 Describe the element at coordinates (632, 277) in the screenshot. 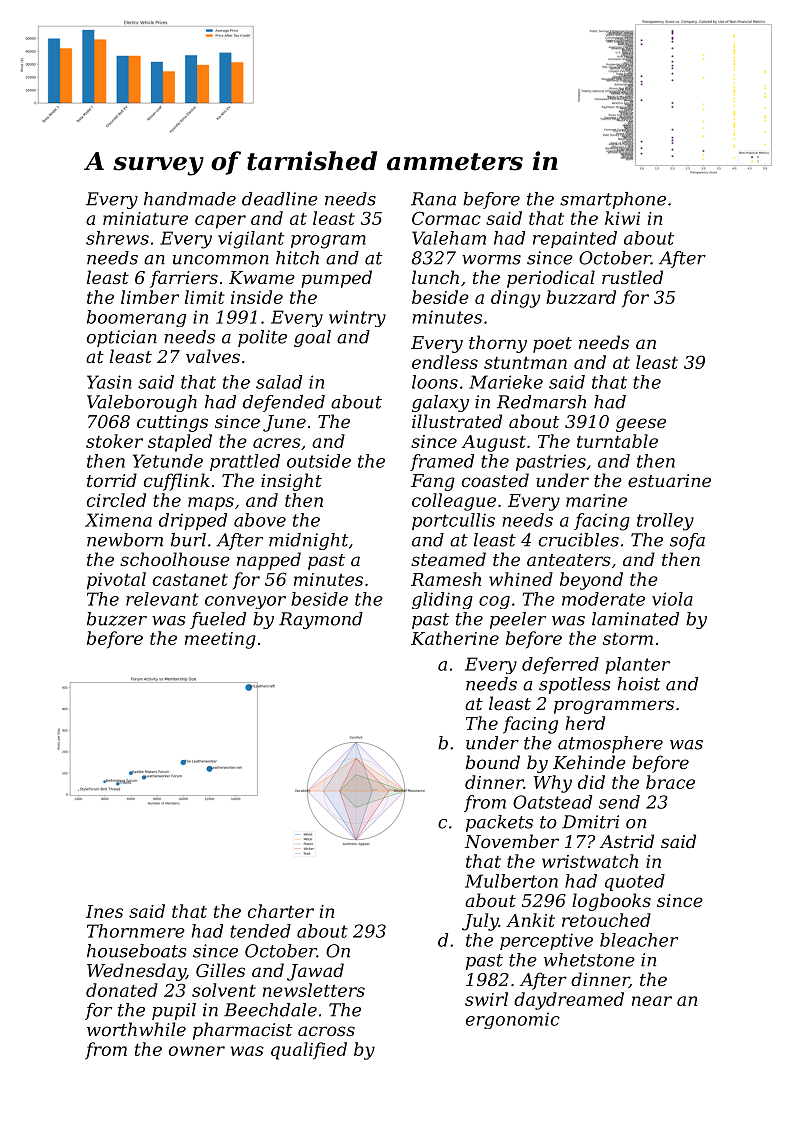

I see `rustled` at that location.
